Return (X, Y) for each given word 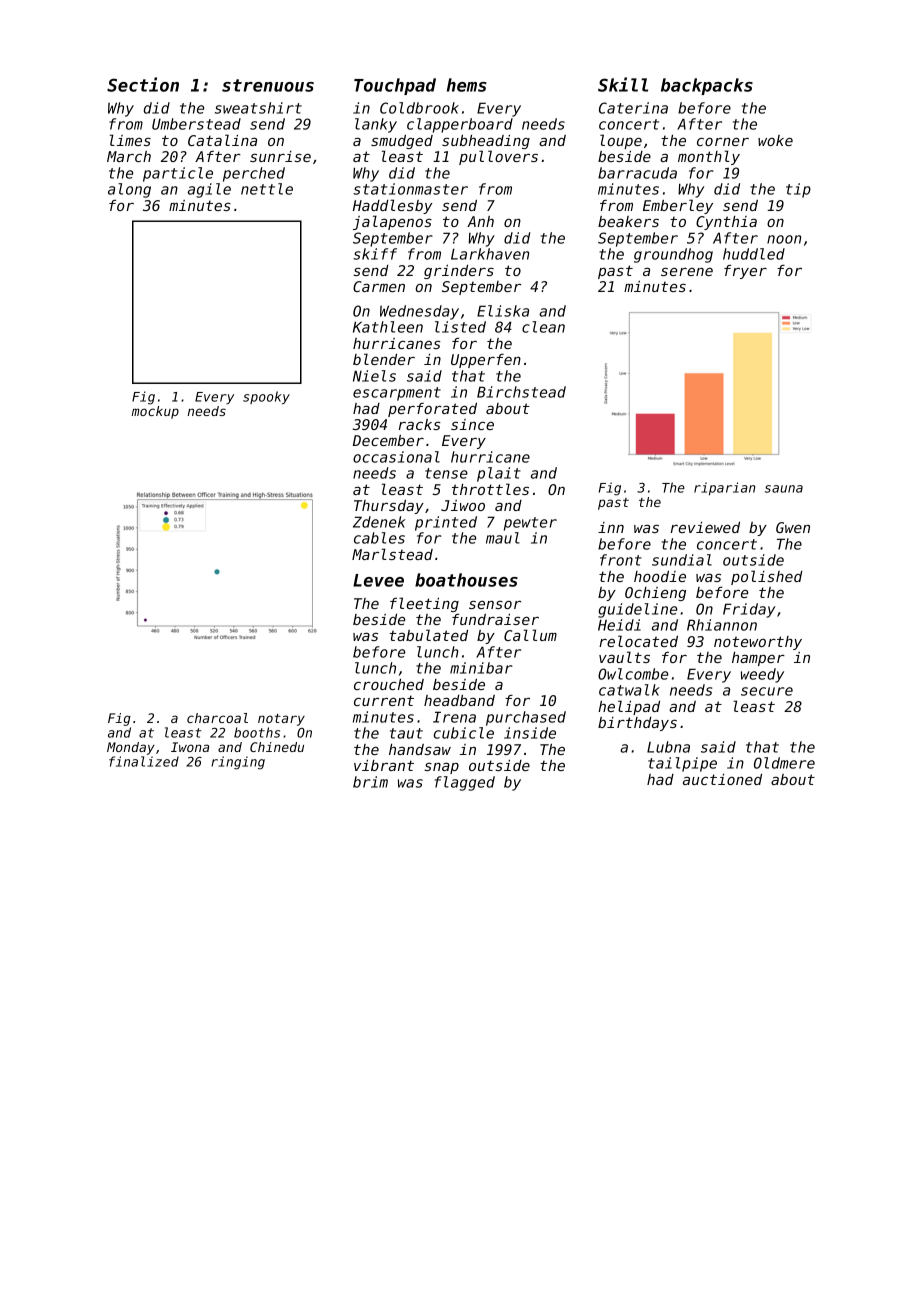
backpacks (707, 86)
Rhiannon (722, 625)
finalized (144, 761)
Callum (530, 635)
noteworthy (758, 643)
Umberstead (196, 124)
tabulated (429, 635)
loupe (621, 141)
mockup (155, 412)
